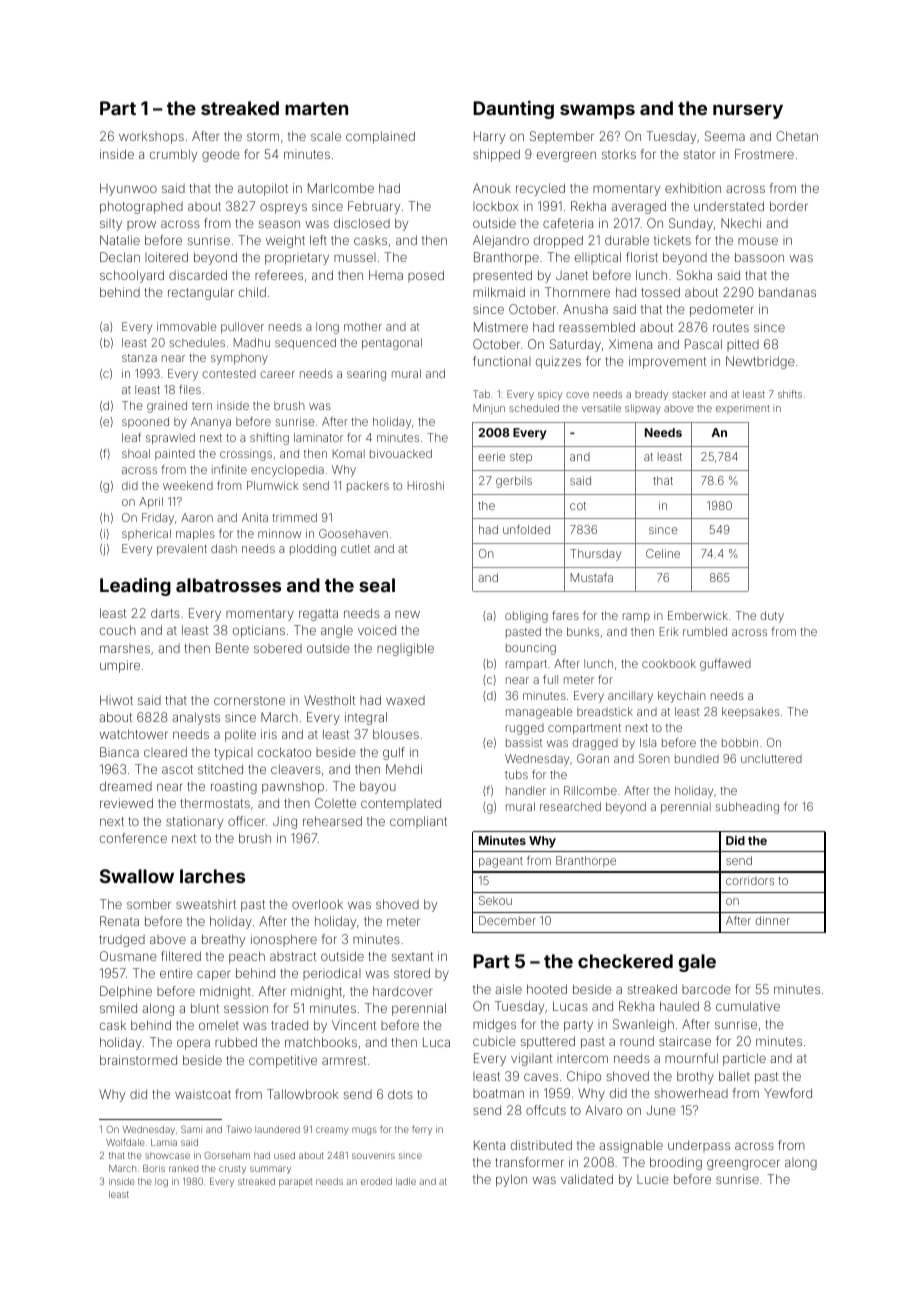 This screenshot has width=924, height=1308. I want to click on distributed, so click(541, 1145).
